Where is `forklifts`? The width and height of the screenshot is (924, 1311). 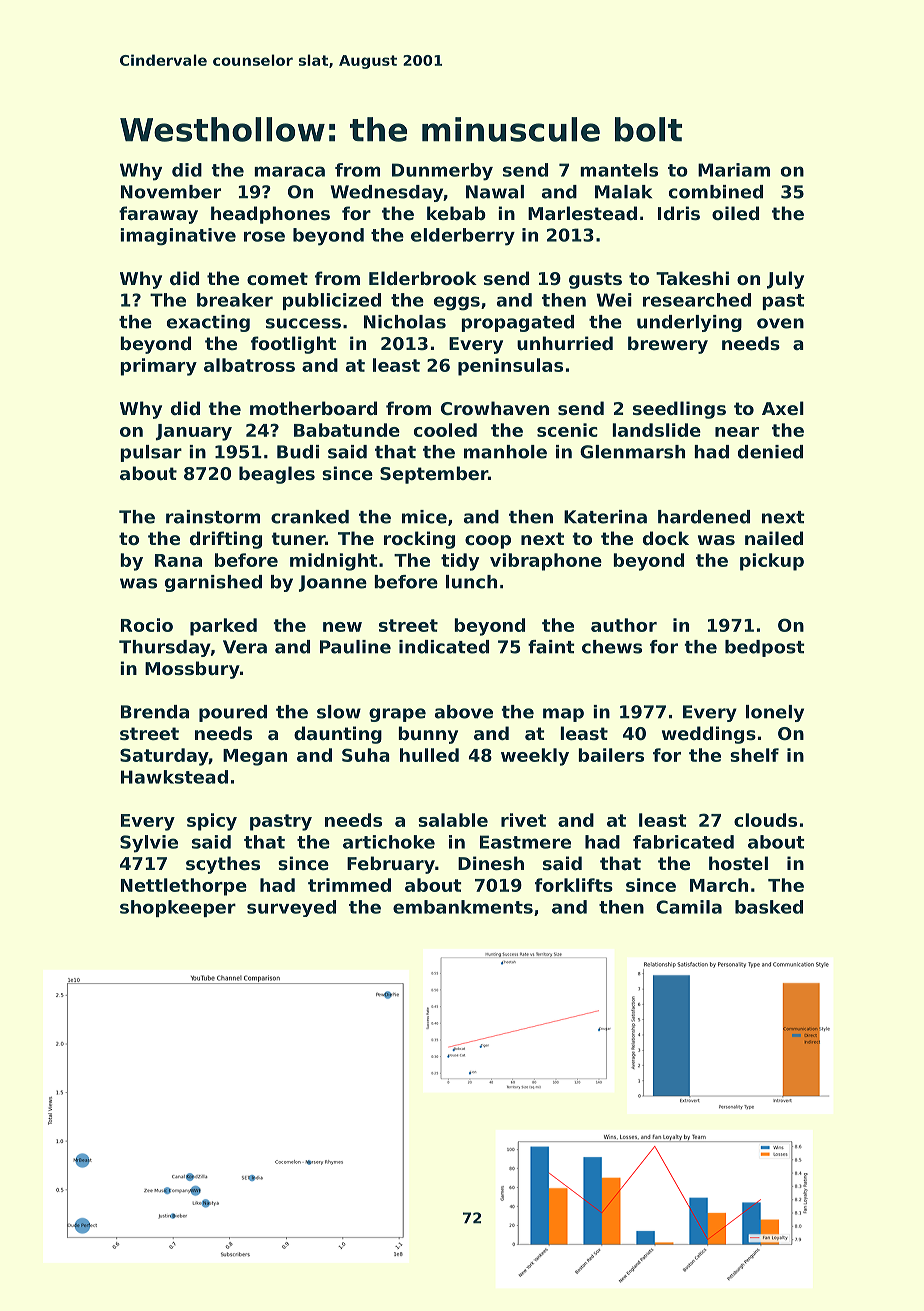 forklifts is located at coordinates (574, 885).
